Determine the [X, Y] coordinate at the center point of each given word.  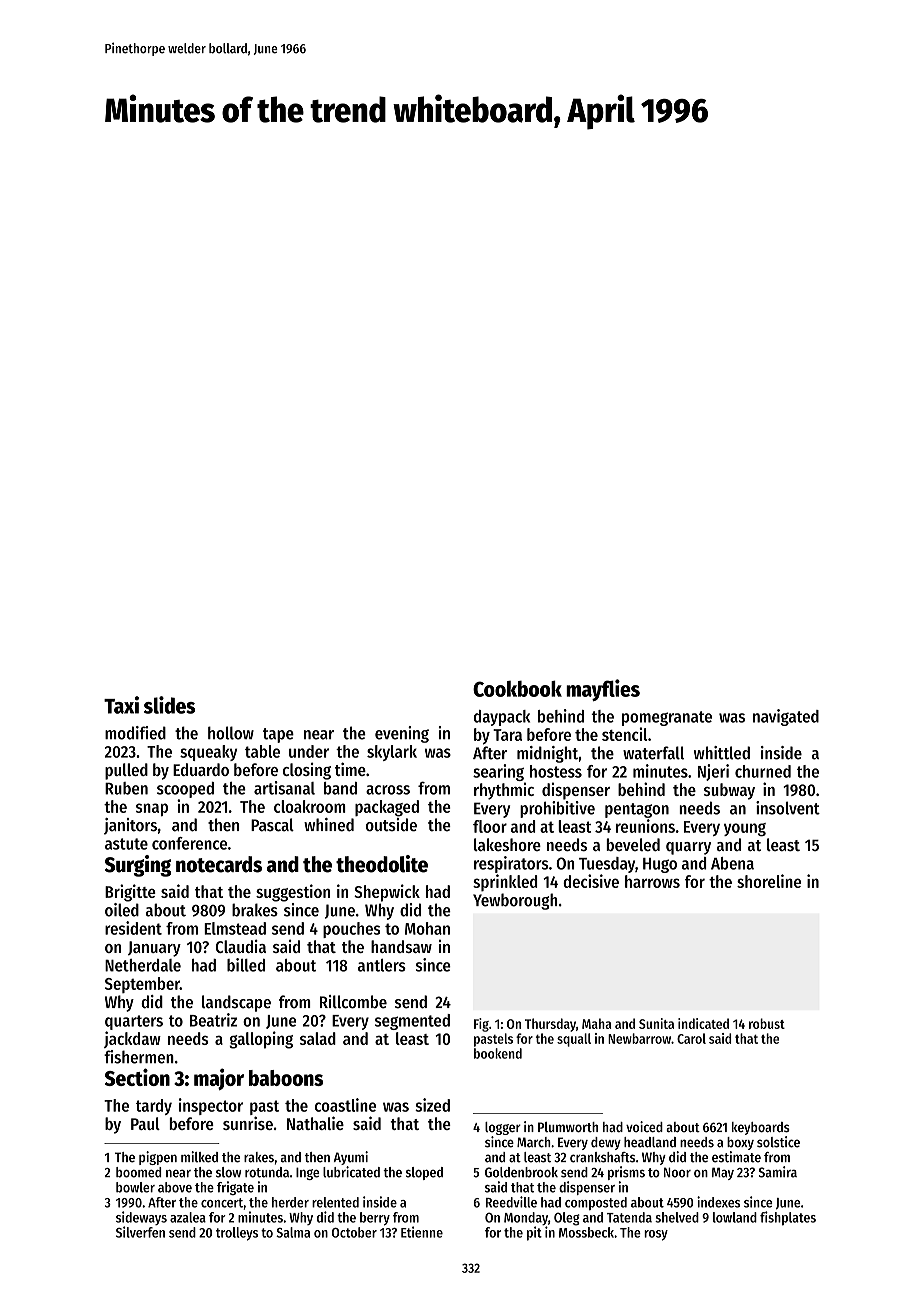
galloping [261, 1040]
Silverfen [140, 1232]
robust [767, 1023]
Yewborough [515, 901]
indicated [703, 1023]
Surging [138, 866]
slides [169, 705]
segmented [412, 1022]
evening [402, 734]
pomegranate [667, 718]
